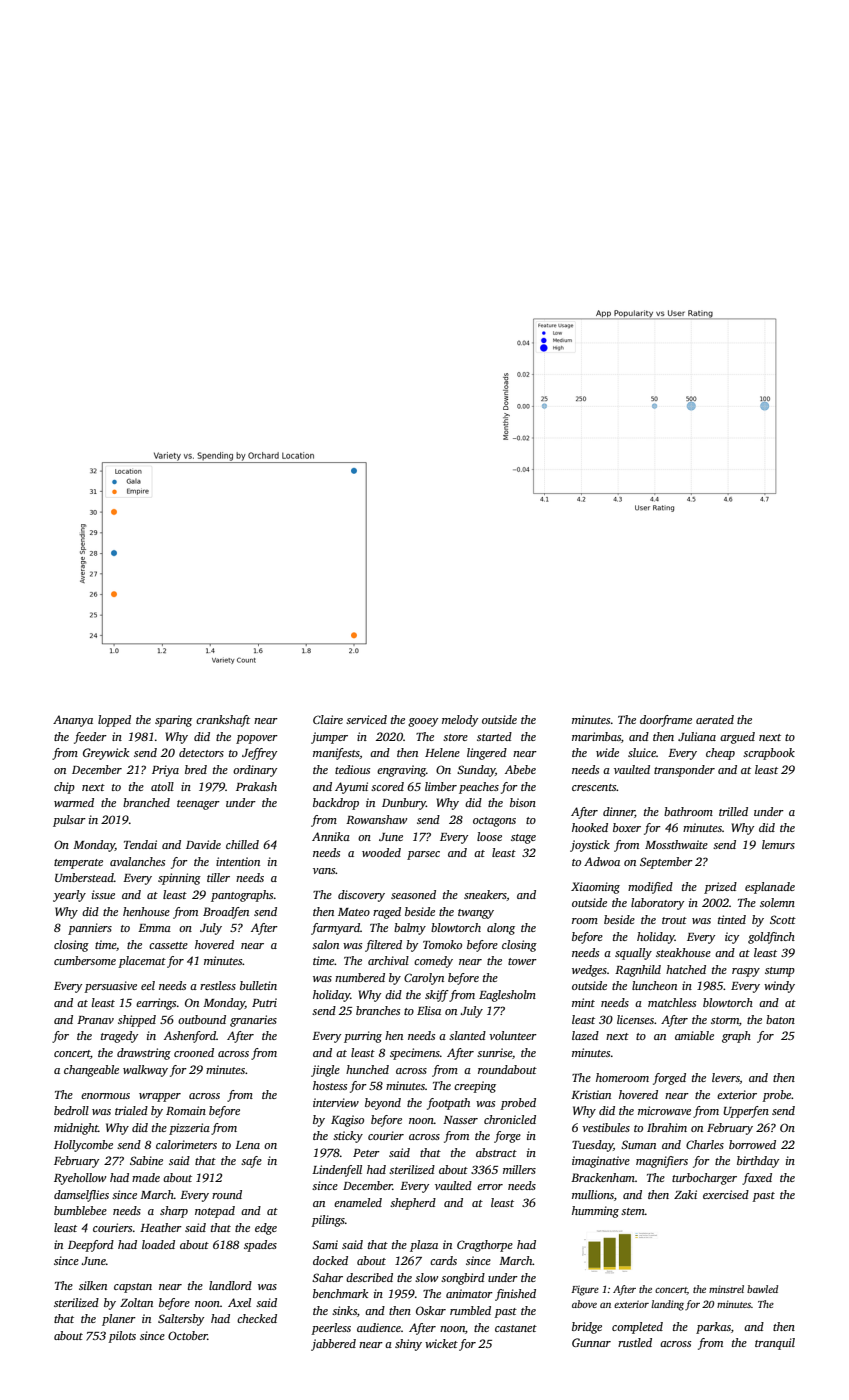 The height and width of the image is (1400, 849). What do you see at coordinates (507, 996) in the image?
I see `Eaglesholm` at bounding box center [507, 996].
